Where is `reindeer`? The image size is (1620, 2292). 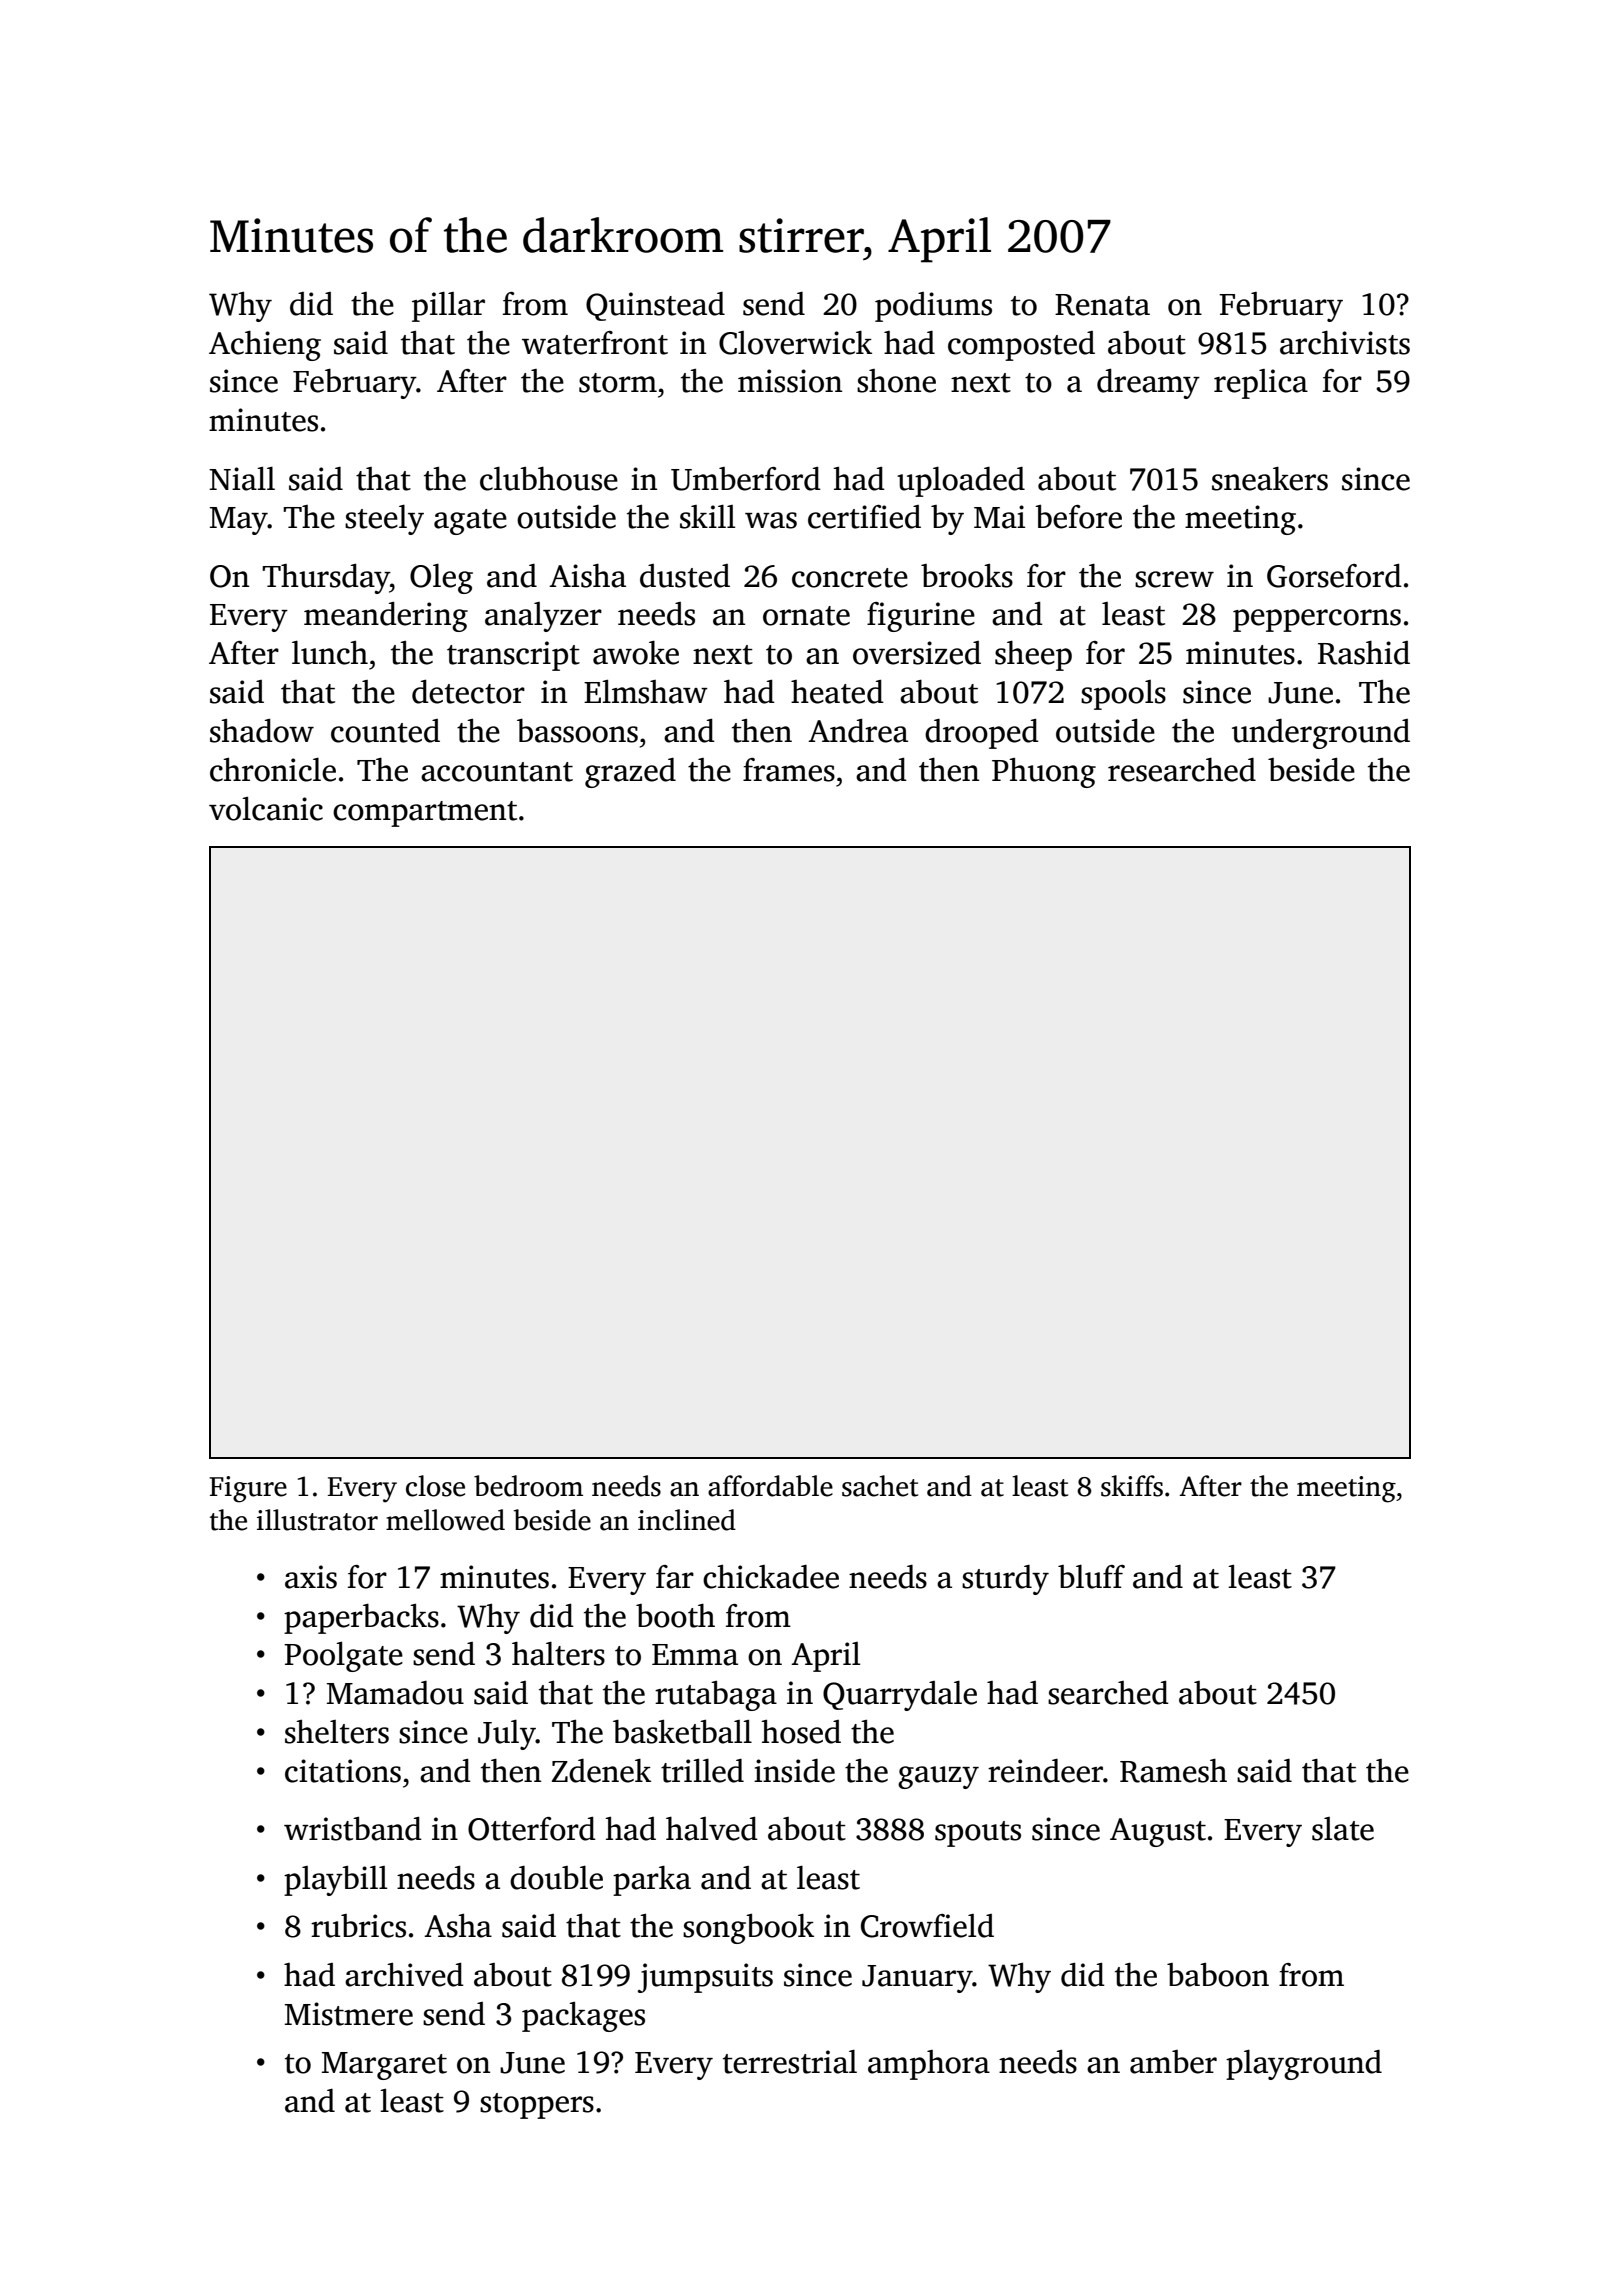
reindeer is located at coordinates (1045, 1771).
